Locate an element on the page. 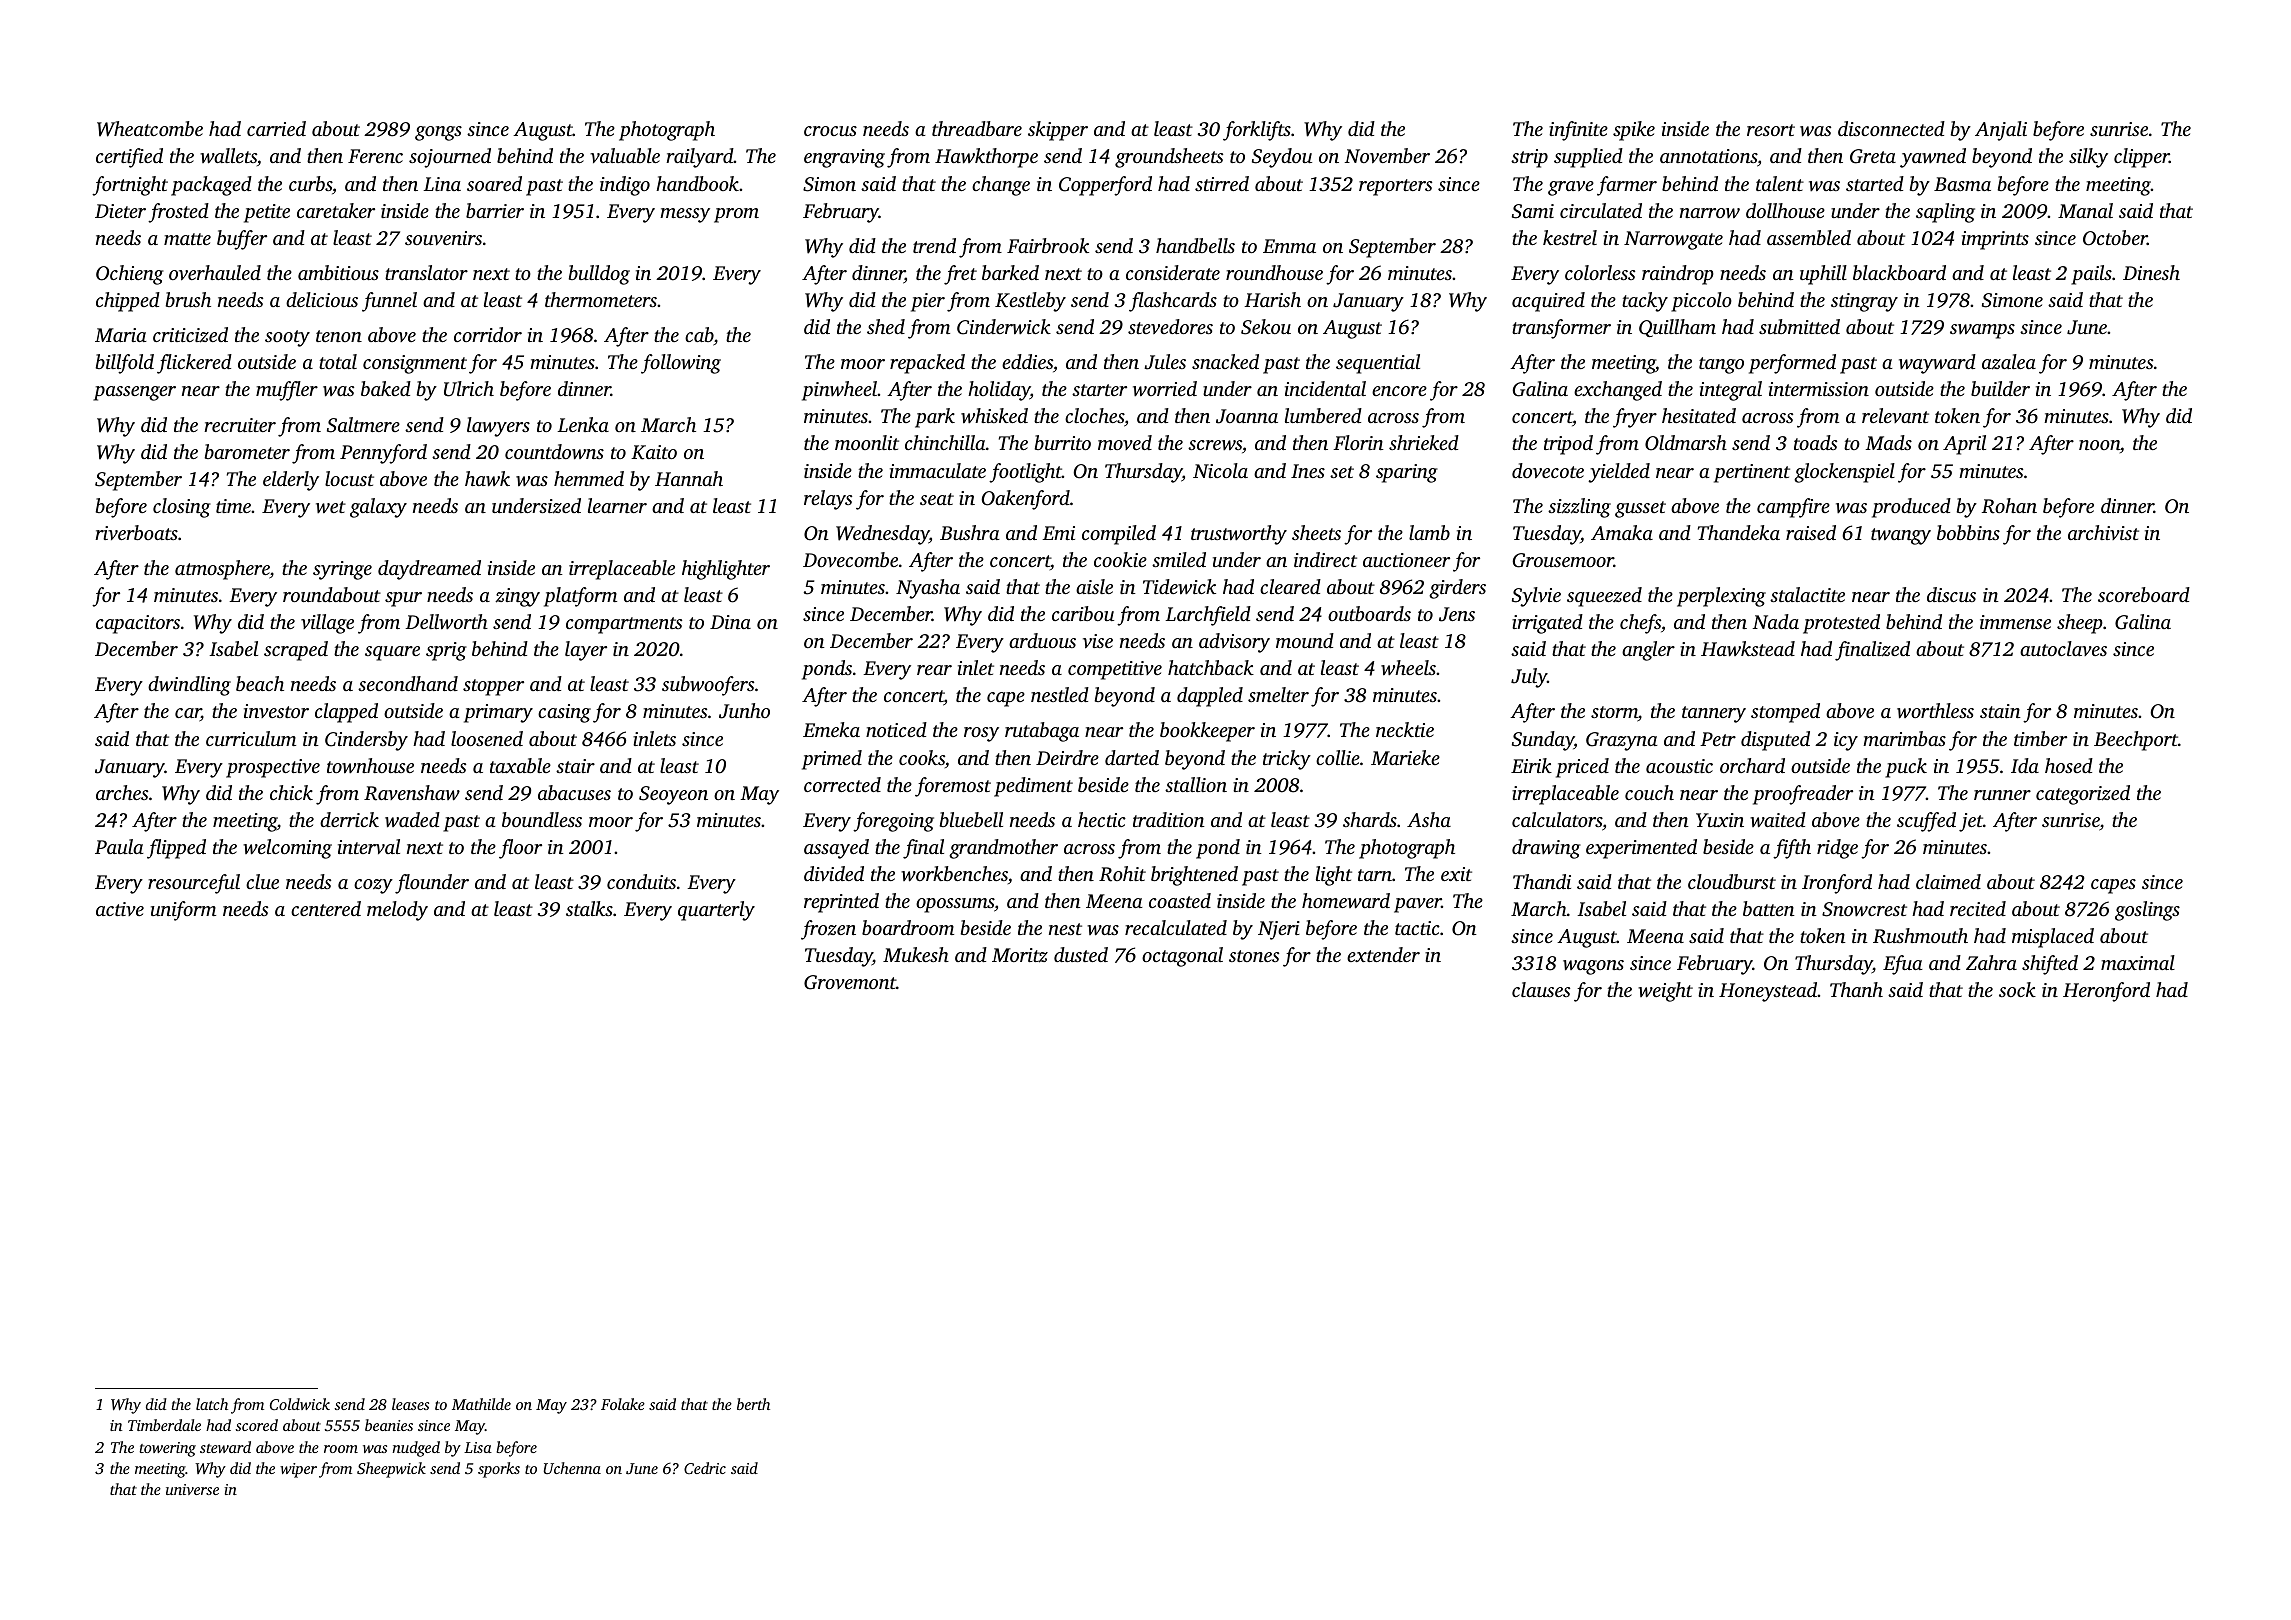 The height and width of the page is (1620, 2291). berth is located at coordinates (753, 1404).
